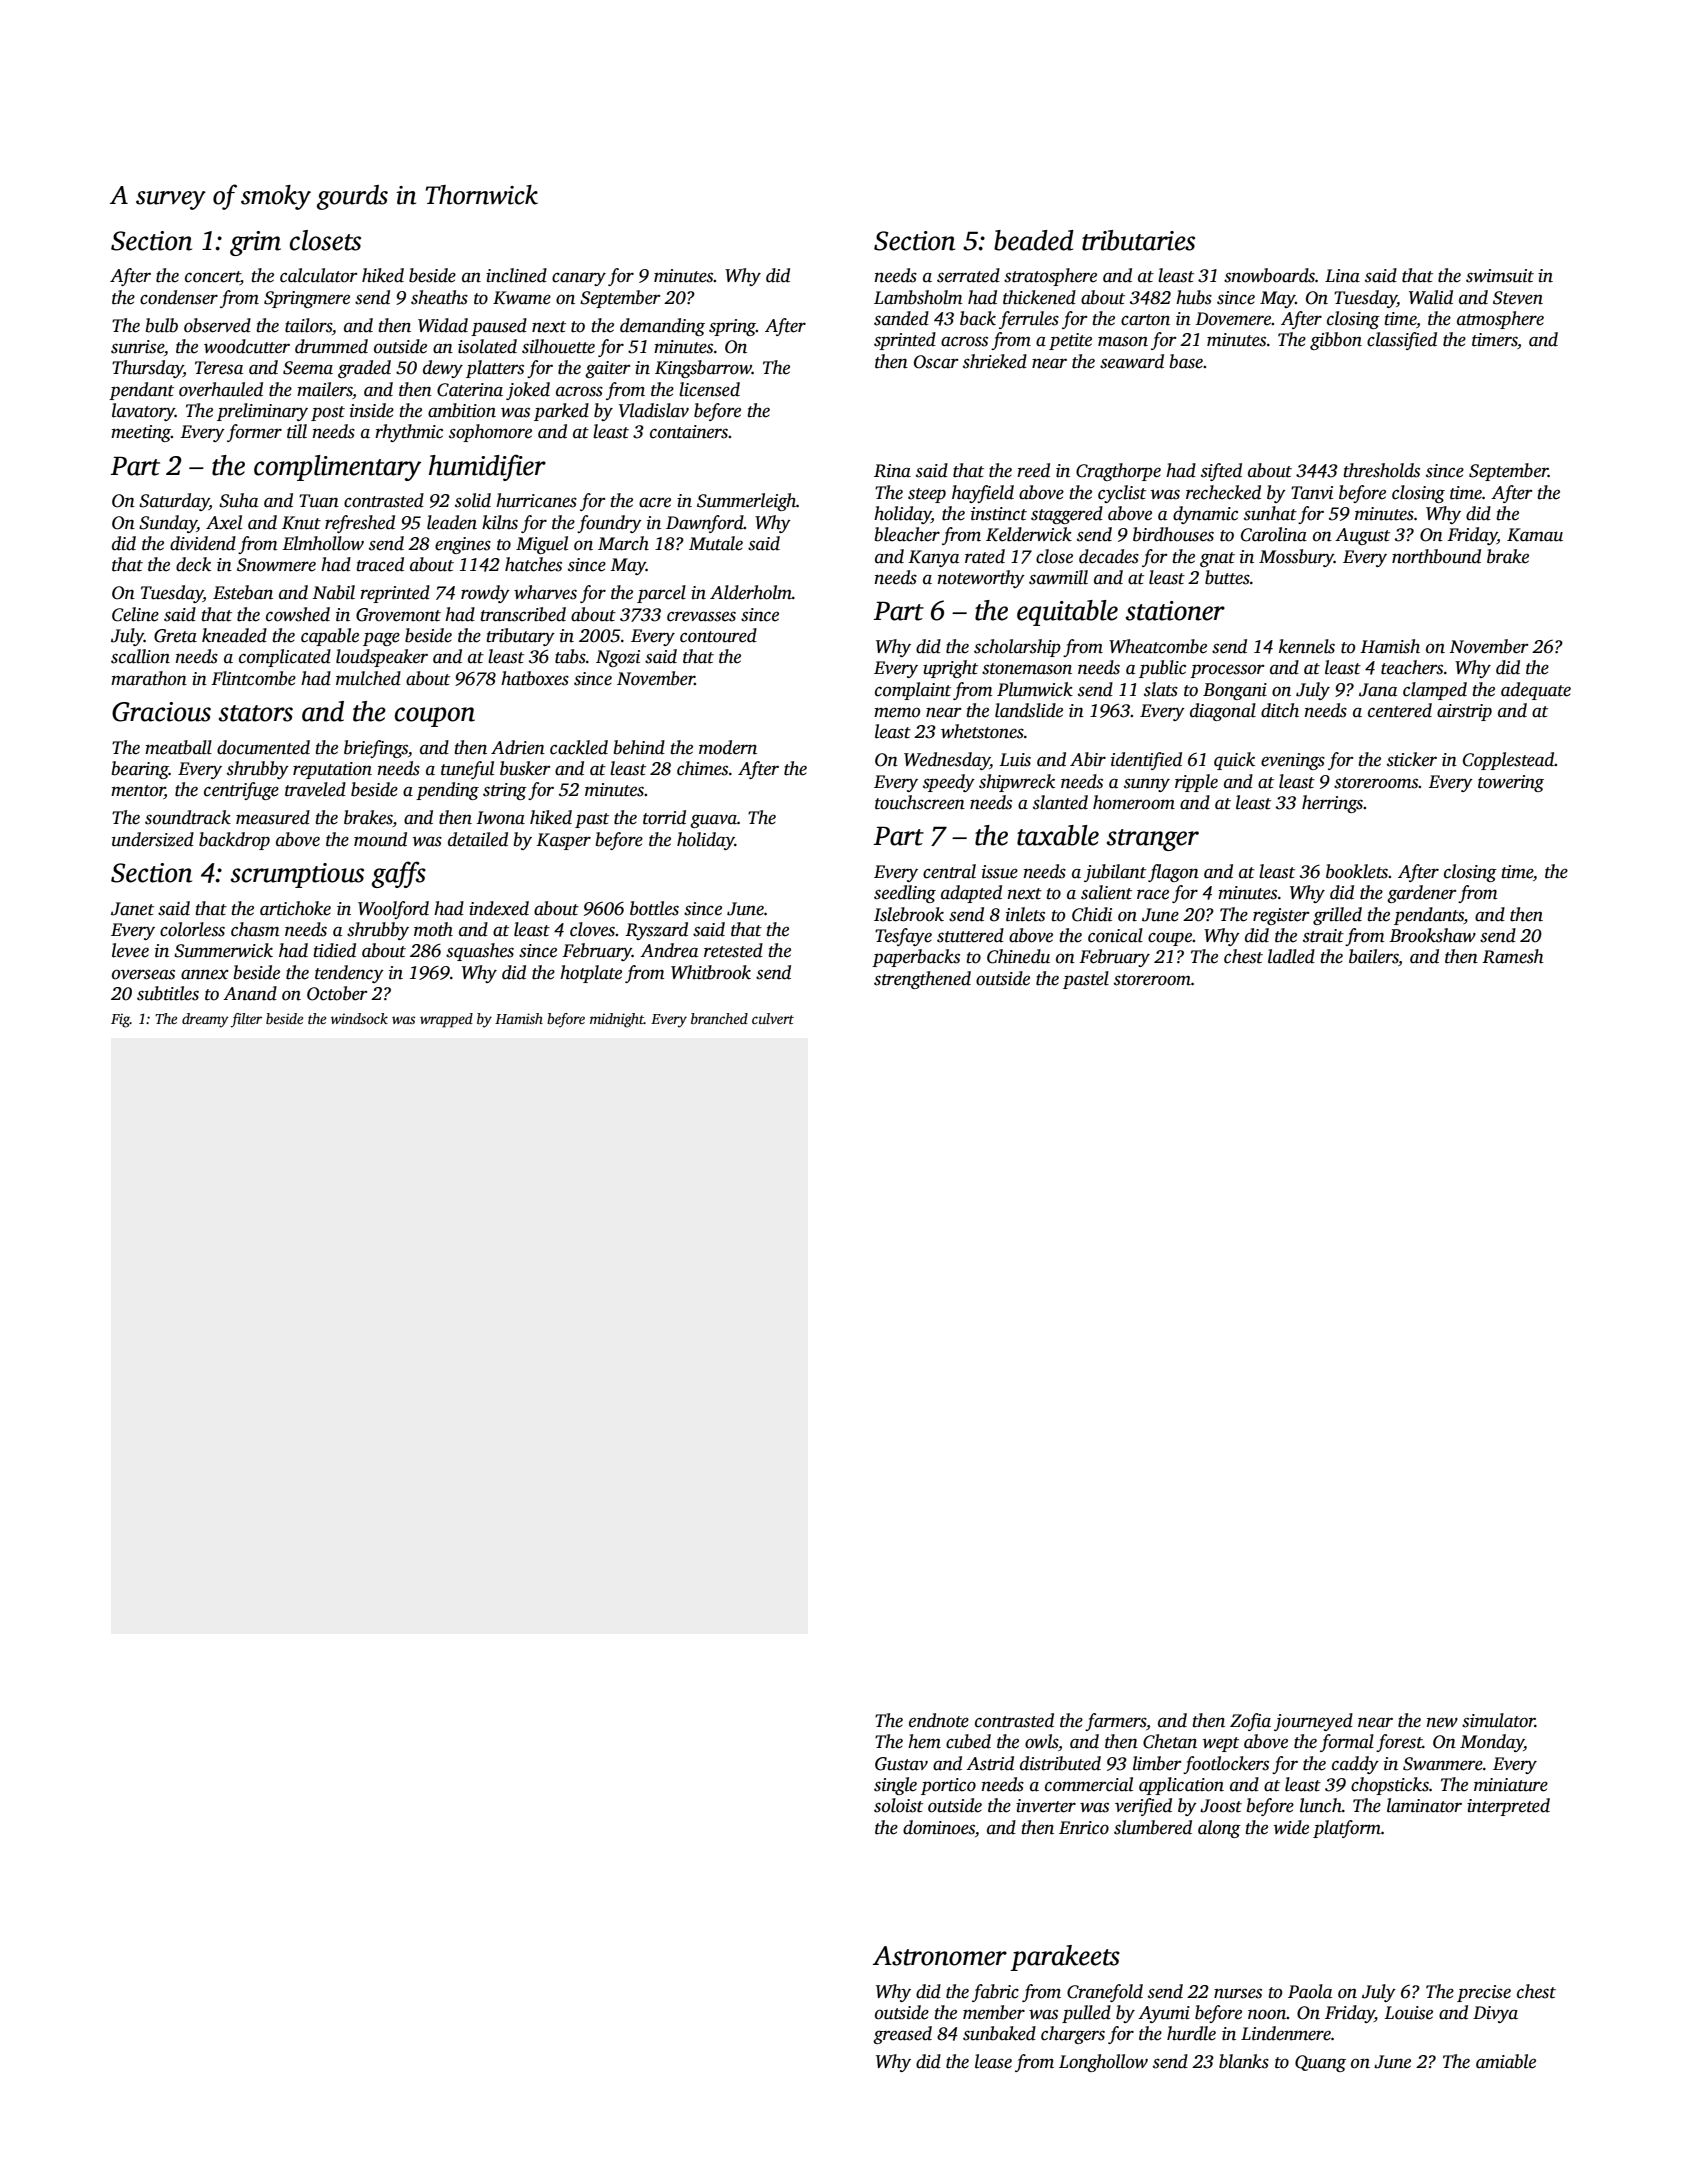 The image size is (1683, 2178). Describe the element at coordinates (168, 993) in the screenshot. I see `subtitles` at that location.
